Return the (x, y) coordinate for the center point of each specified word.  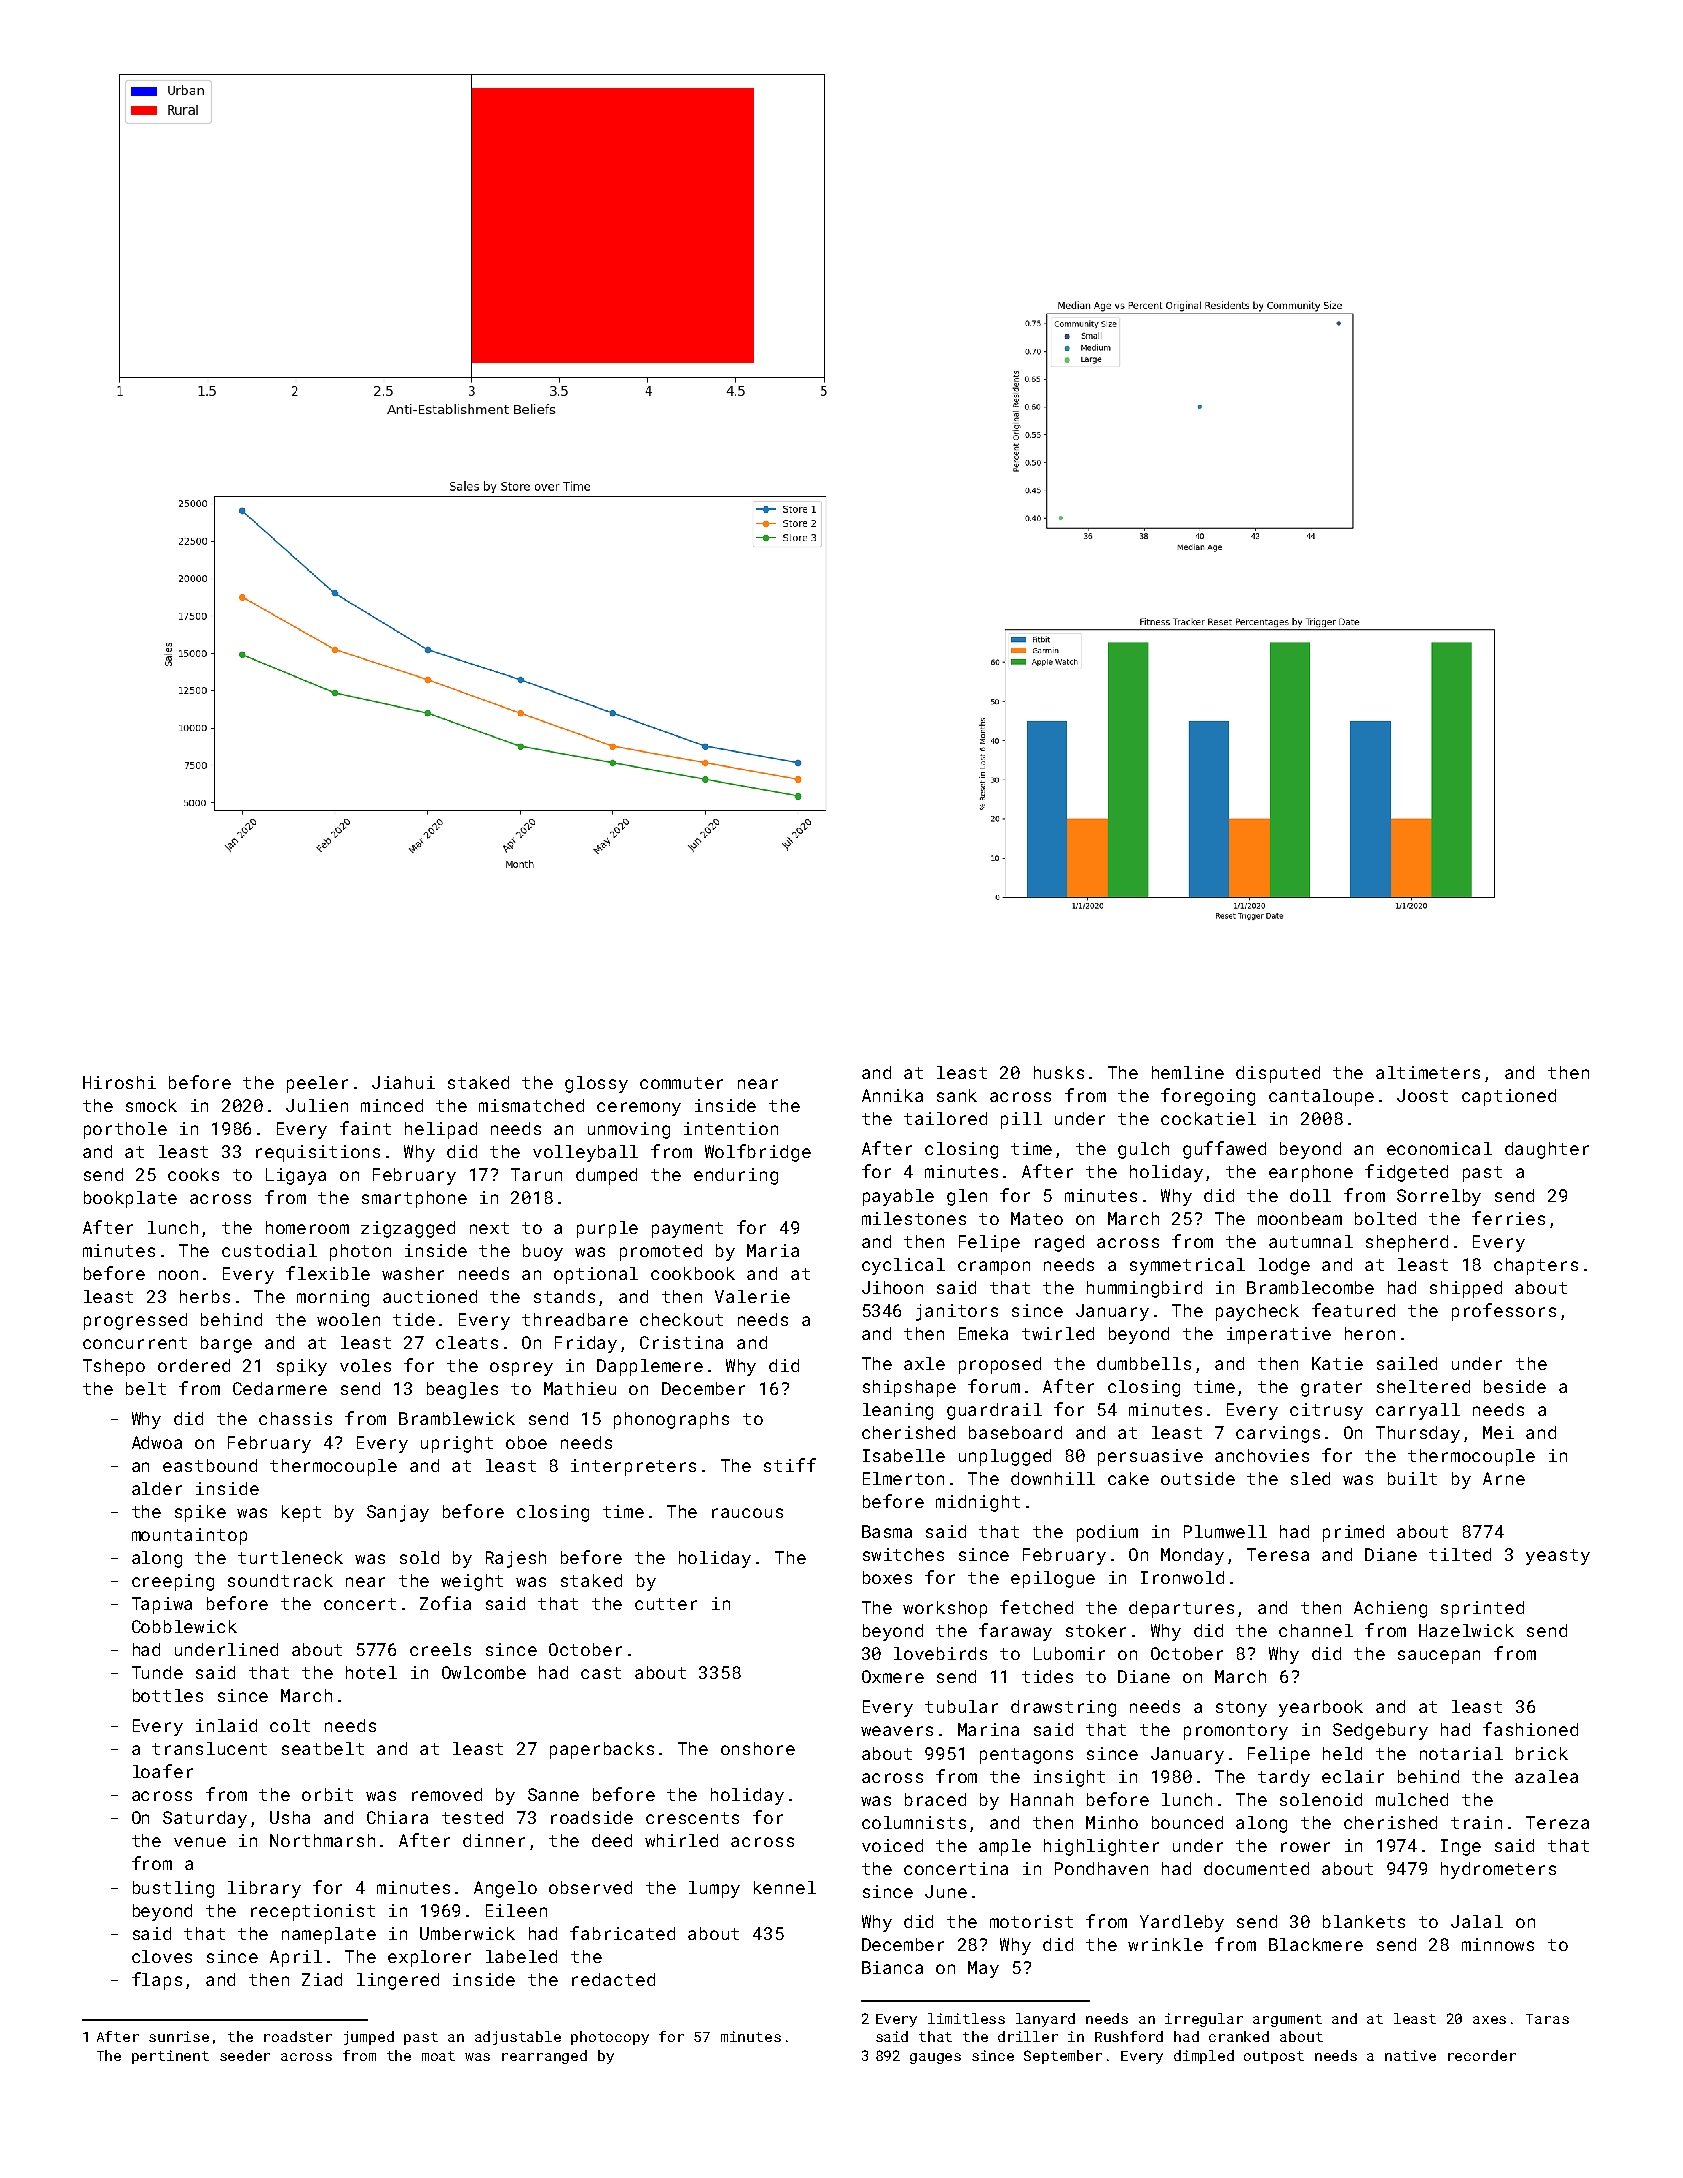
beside (1515, 1386)
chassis (295, 1418)
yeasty (1558, 1557)
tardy (1284, 1778)
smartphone (414, 1199)
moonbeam (1300, 1218)
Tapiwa (162, 1605)
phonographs (671, 1420)
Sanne (553, 1794)
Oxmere (893, 1676)
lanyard (1045, 2020)
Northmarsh (322, 1840)
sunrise (179, 2036)
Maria (773, 1250)
